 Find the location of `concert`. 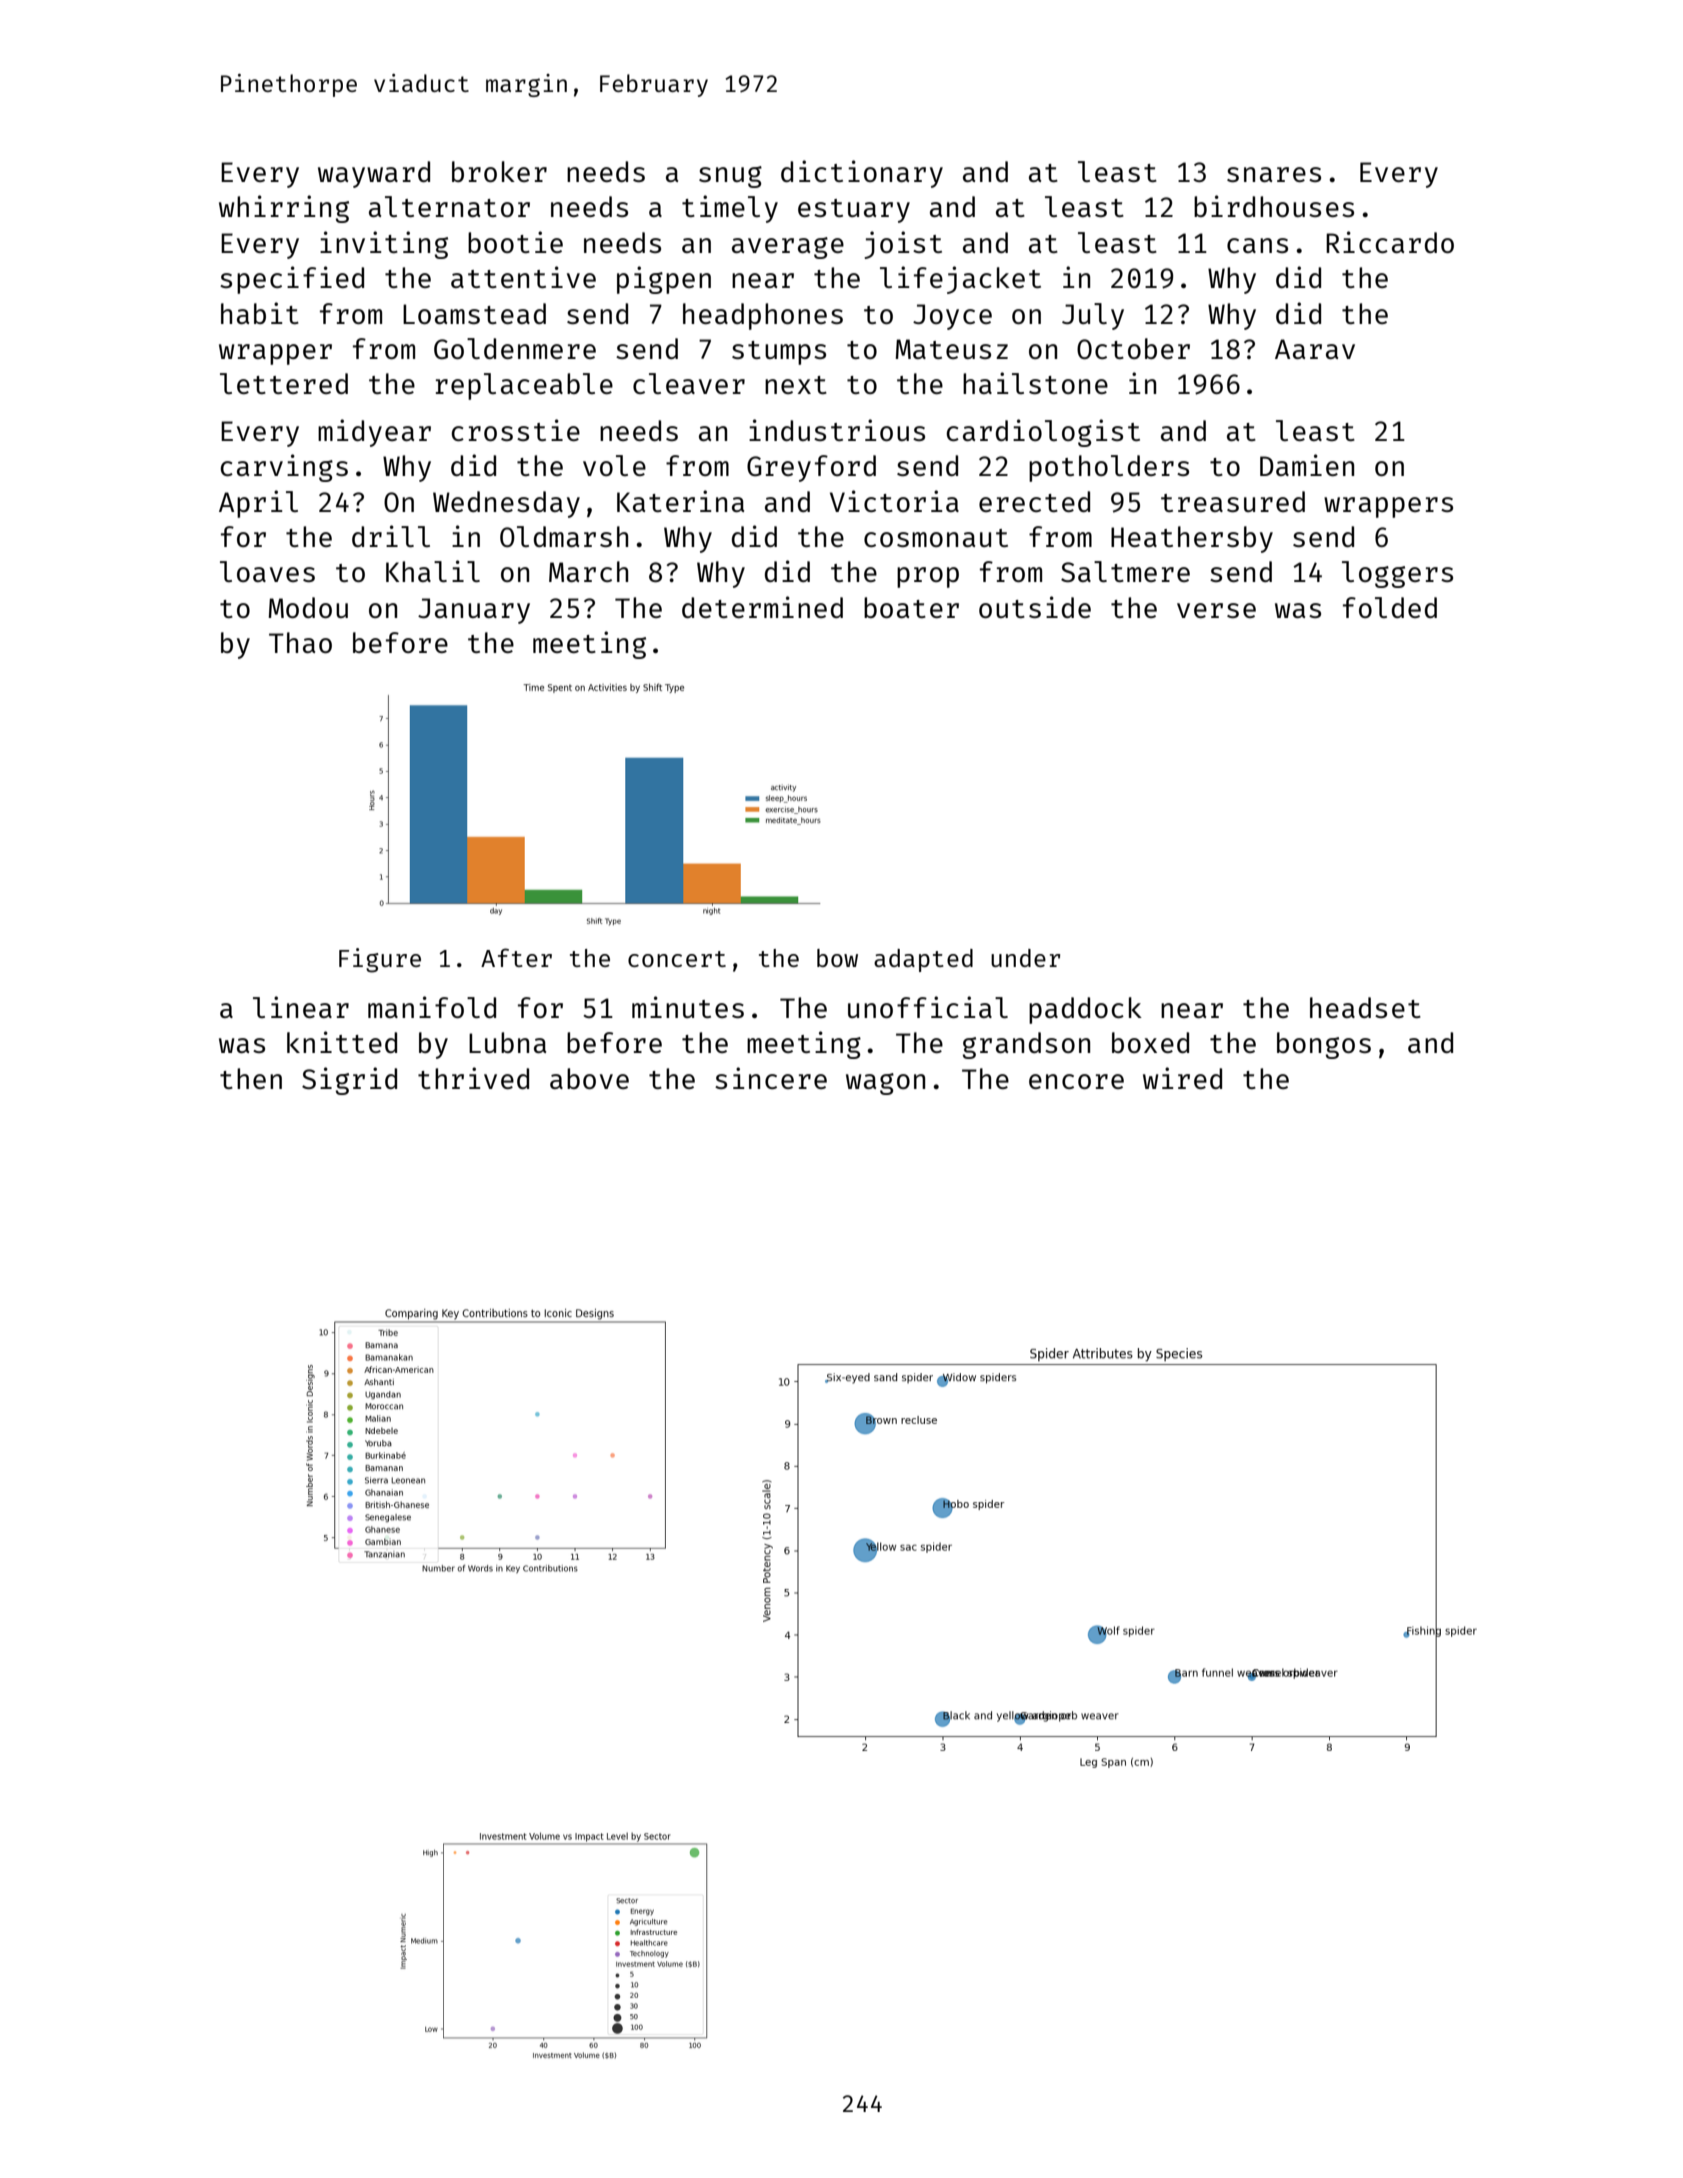

concert is located at coordinates (677, 959).
